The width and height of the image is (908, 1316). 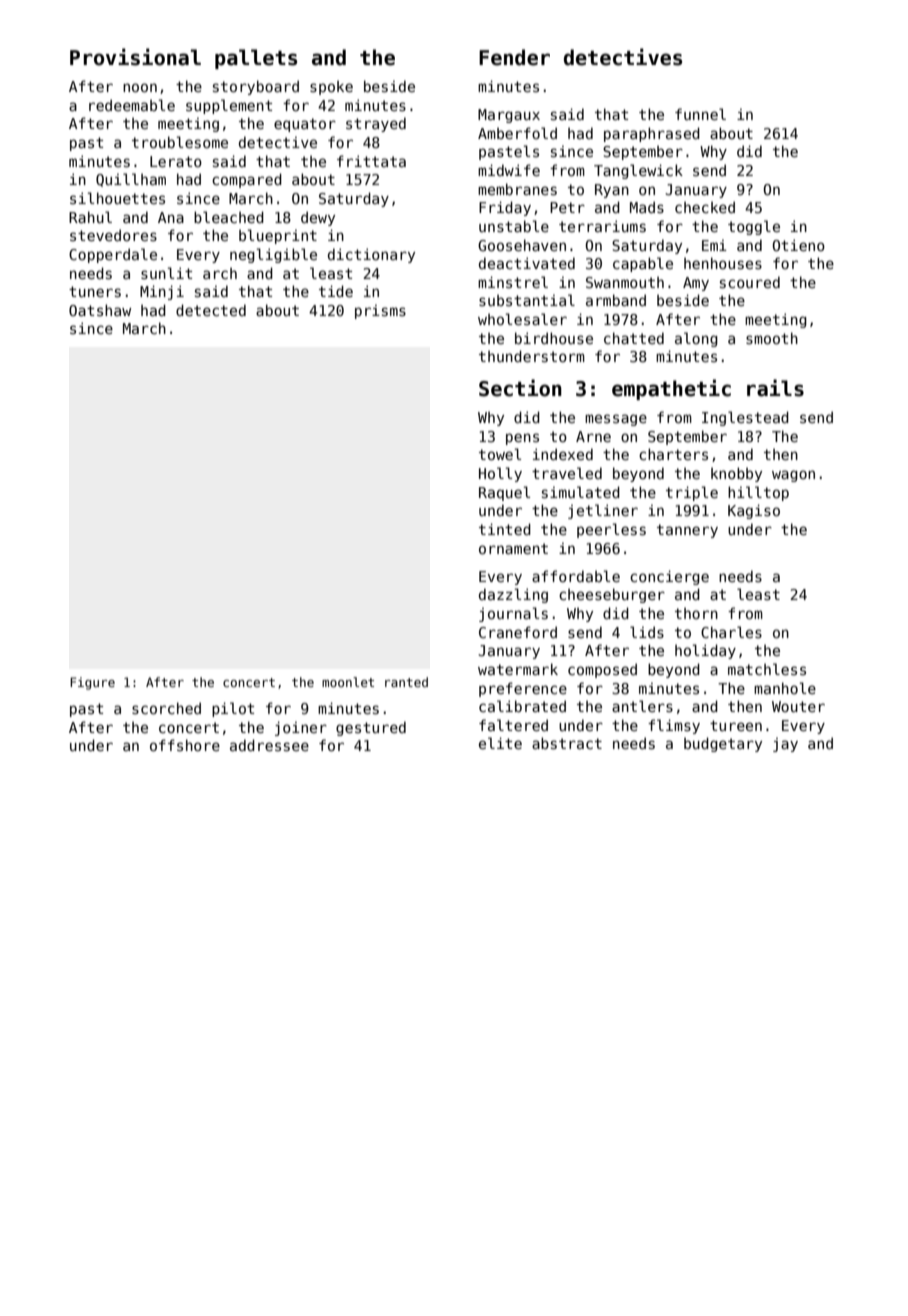 What do you see at coordinates (176, 161) in the image?
I see `Lerato` at bounding box center [176, 161].
